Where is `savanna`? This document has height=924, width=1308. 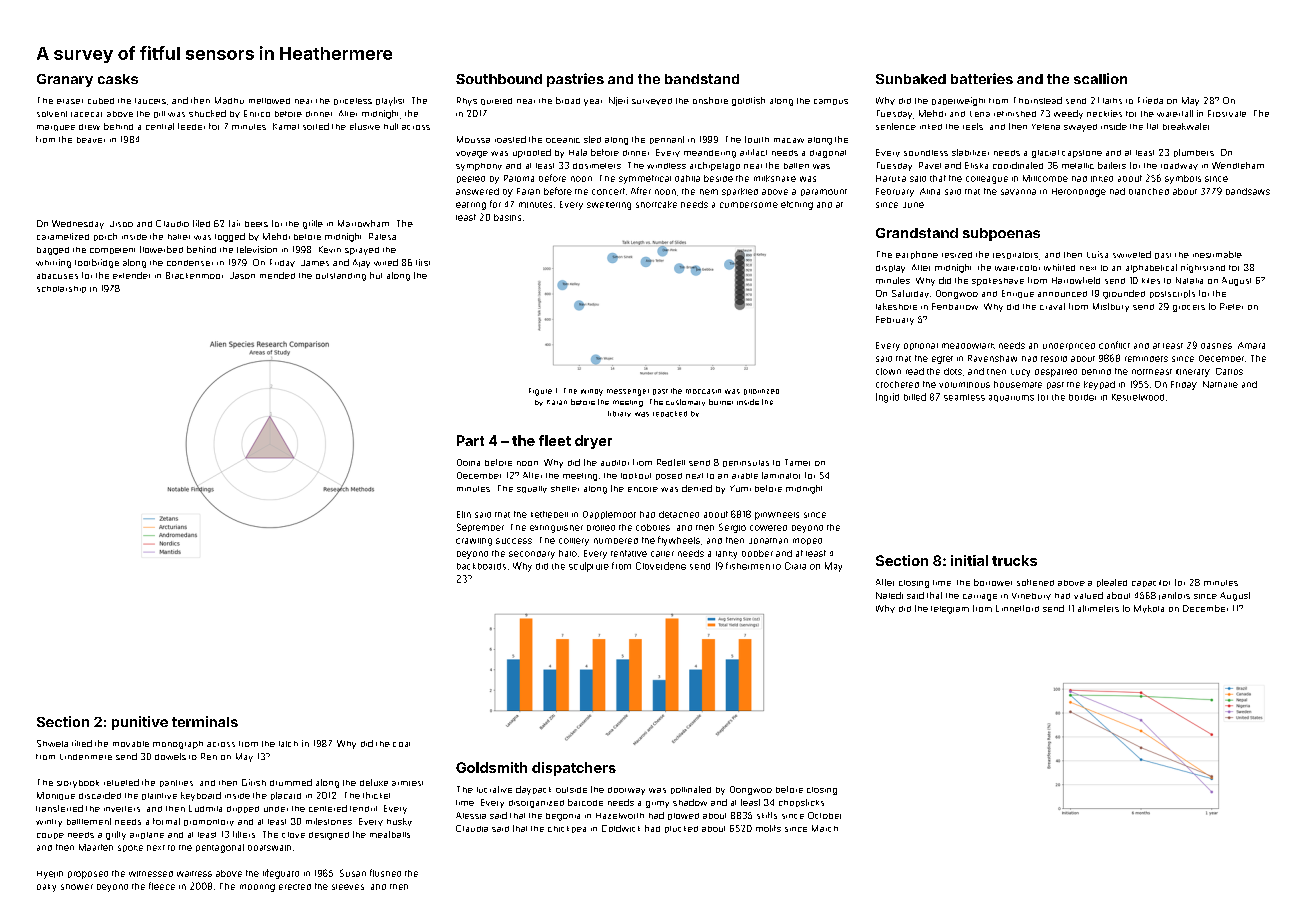 savanna is located at coordinates (1018, 192).
